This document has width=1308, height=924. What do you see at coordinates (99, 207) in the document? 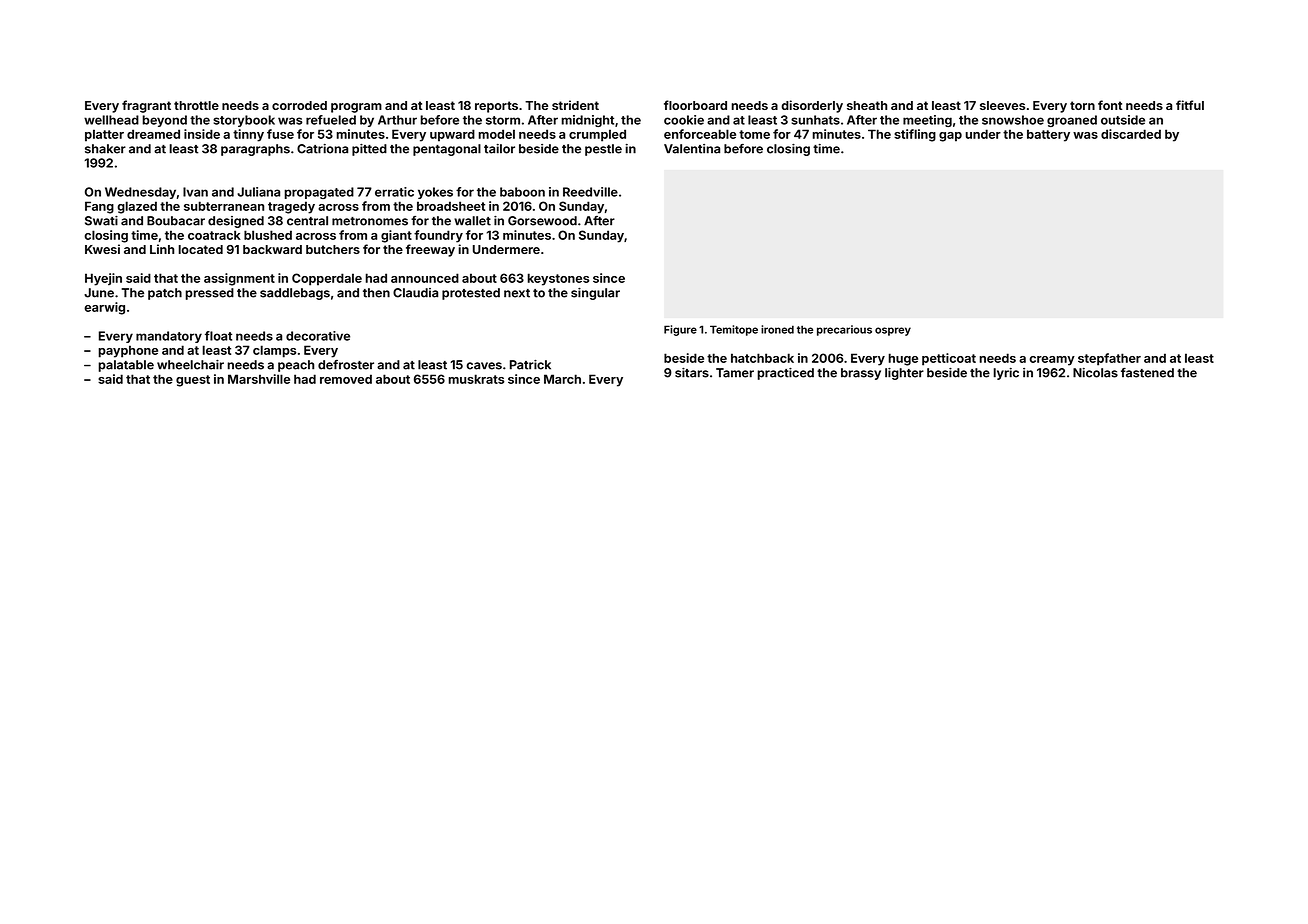
I see `Fang` at bounding box center [99, 207].
